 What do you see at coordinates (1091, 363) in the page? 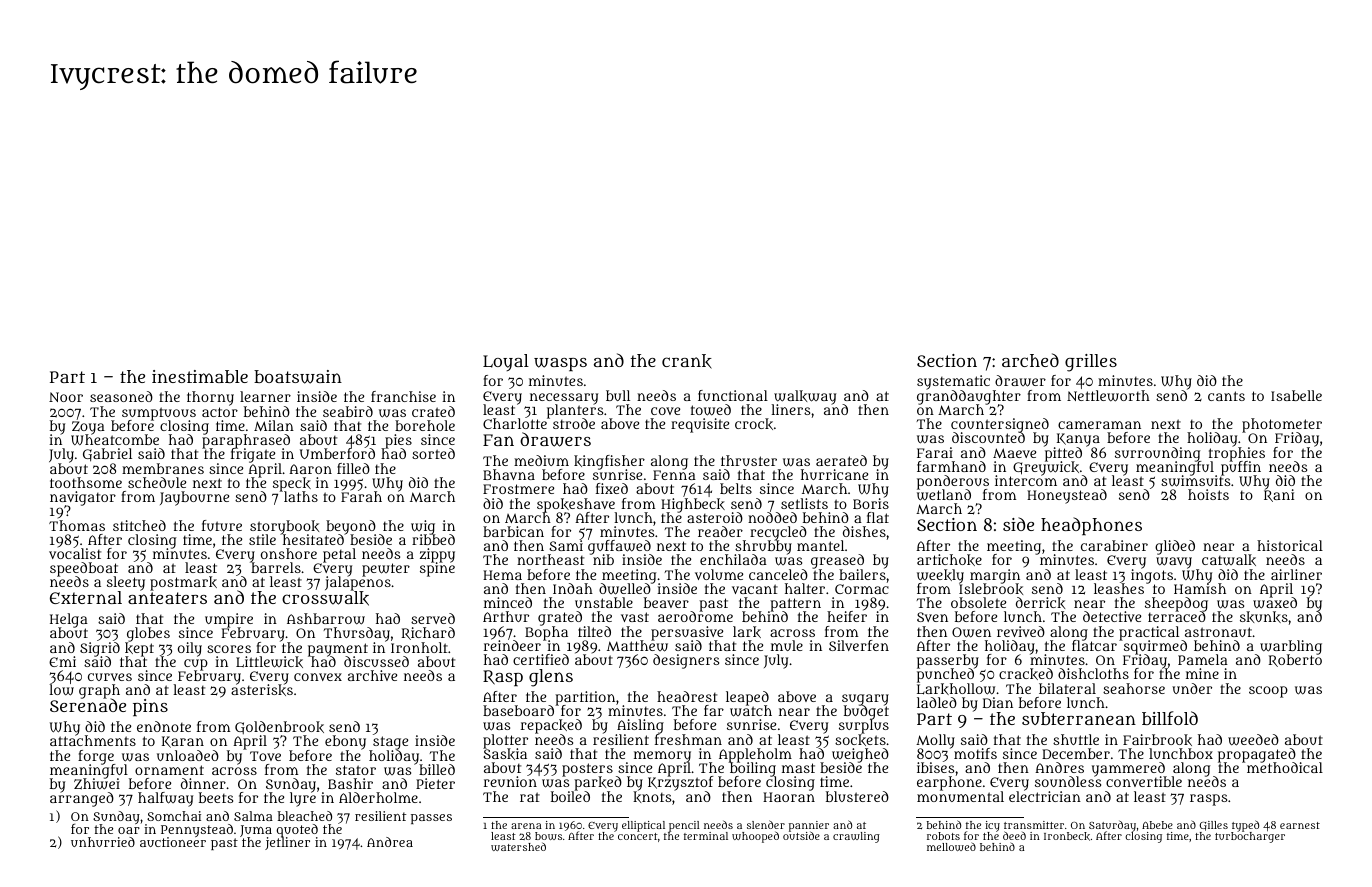
I see `grilles` at bounding box center [1091, 363].
